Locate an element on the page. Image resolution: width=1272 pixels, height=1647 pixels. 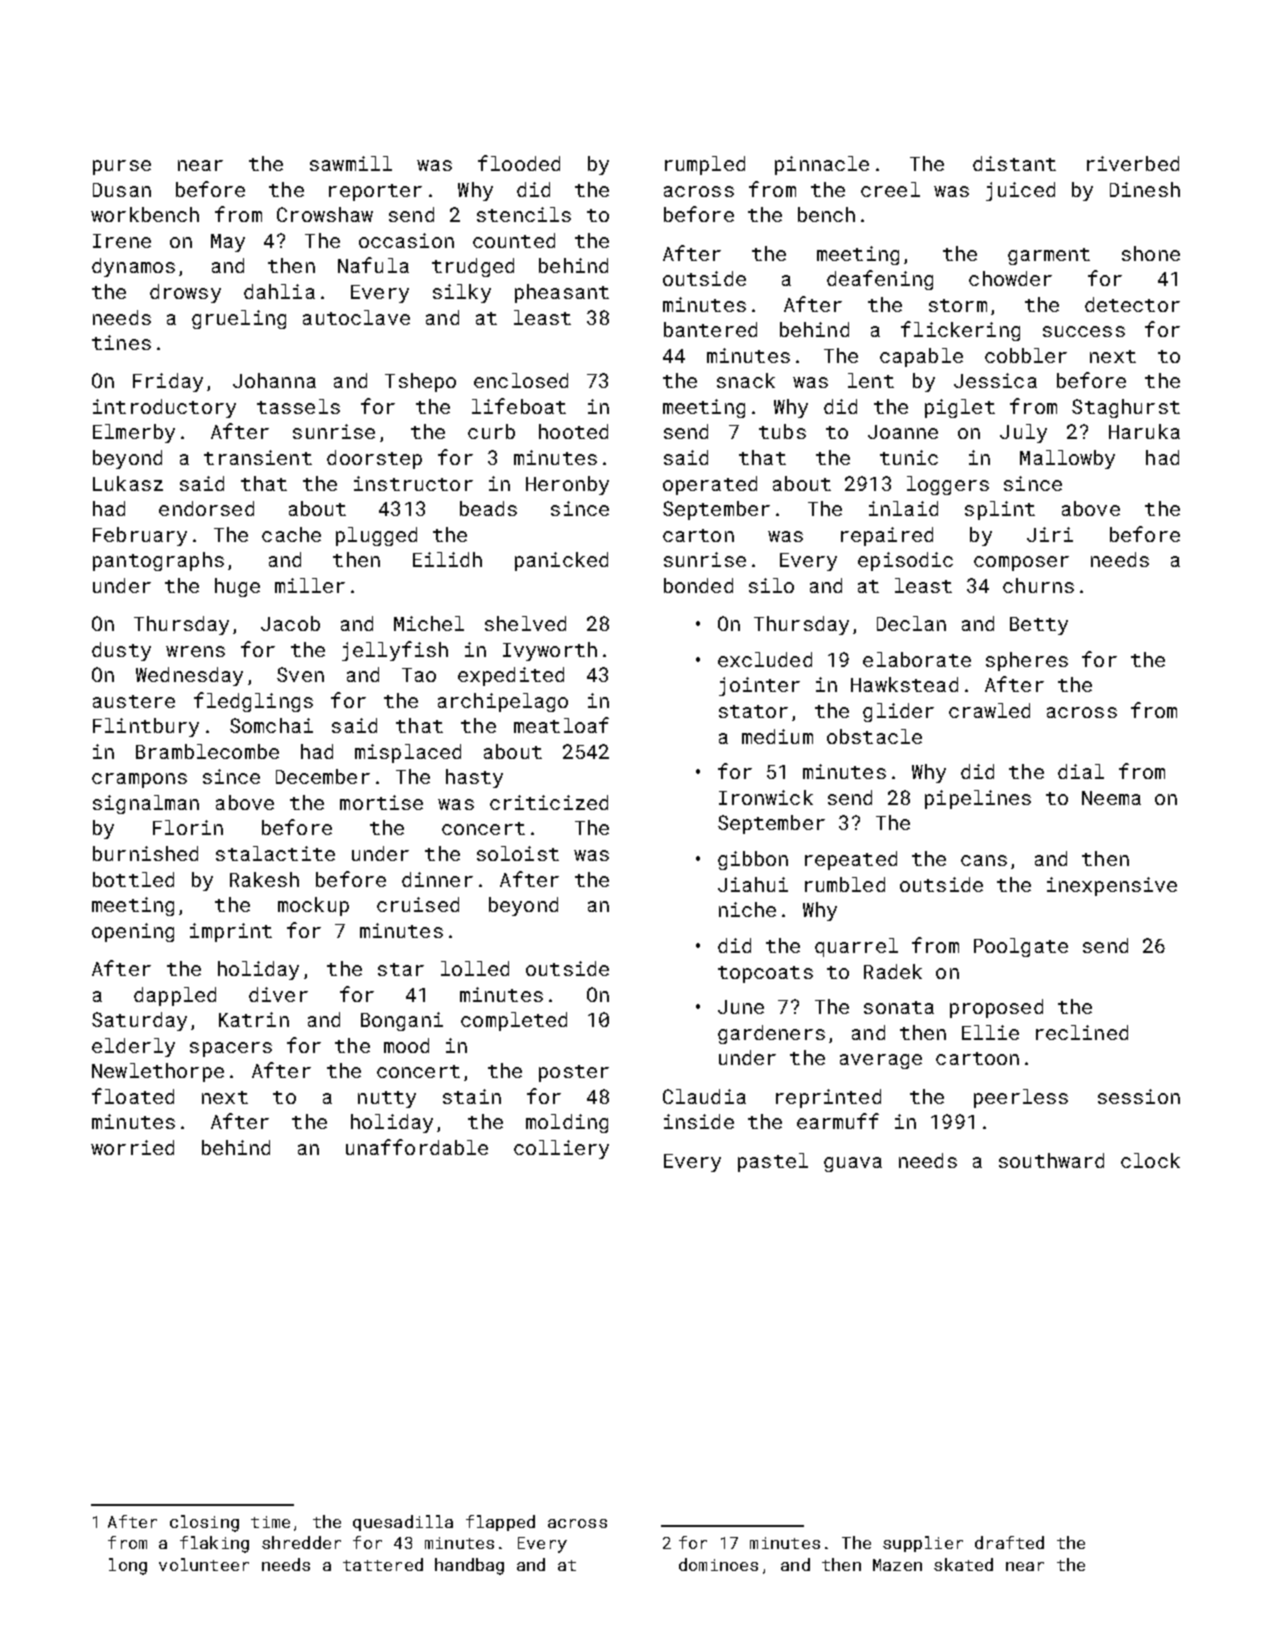
Bramblecombe is located at coordinates (207, 751).
